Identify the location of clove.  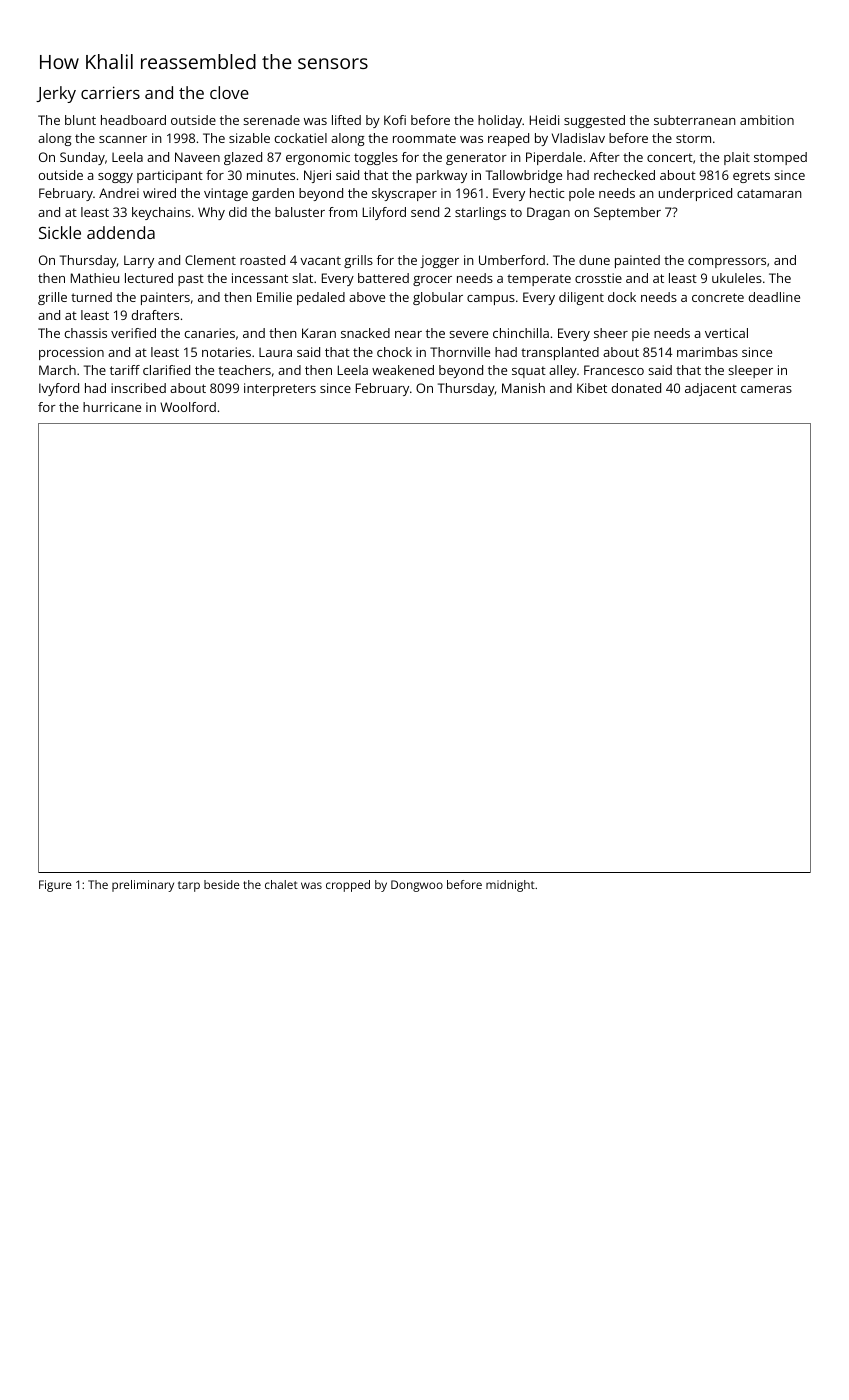
(229, 92).
